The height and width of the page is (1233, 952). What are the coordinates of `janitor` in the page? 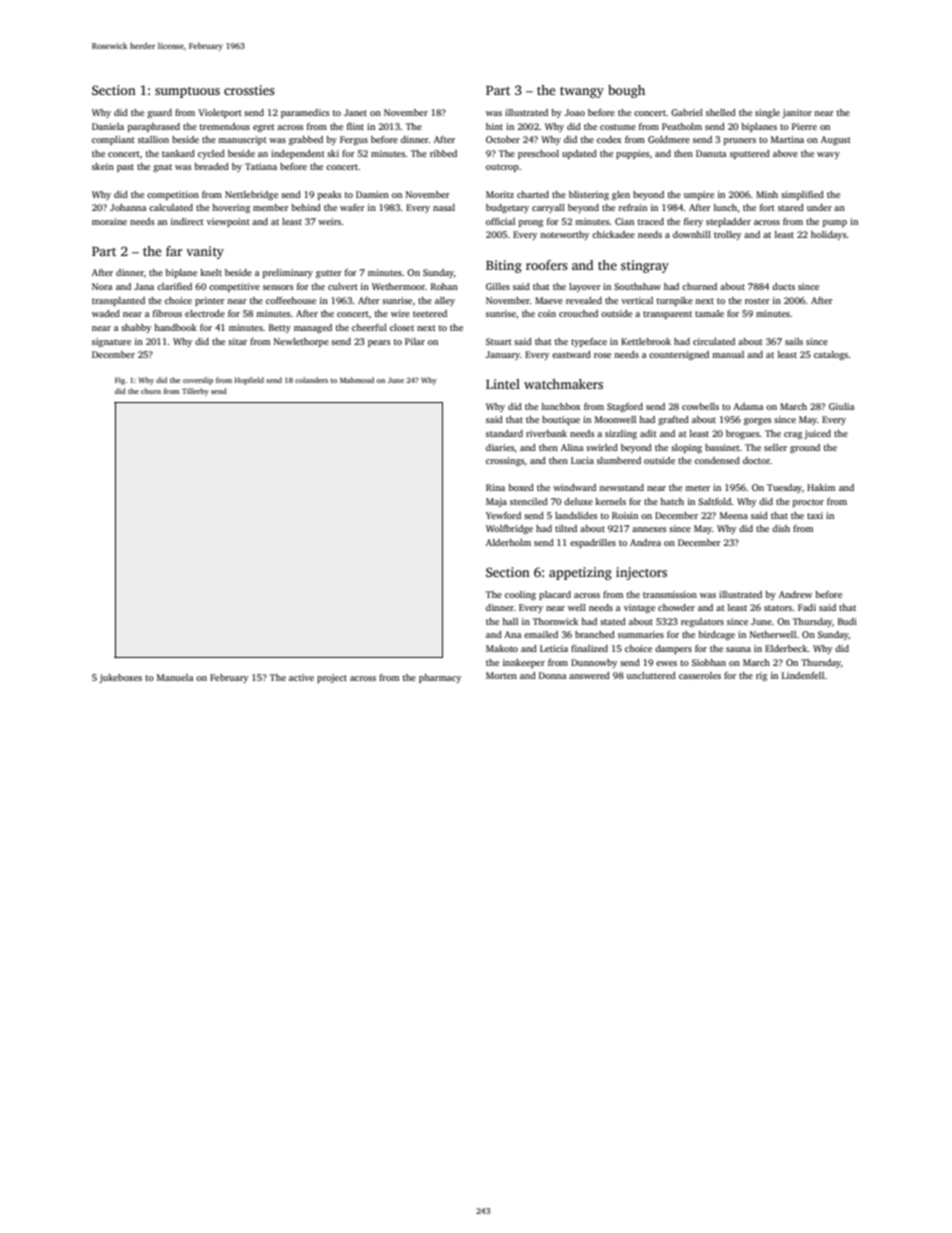 It's located at (797, 113).
